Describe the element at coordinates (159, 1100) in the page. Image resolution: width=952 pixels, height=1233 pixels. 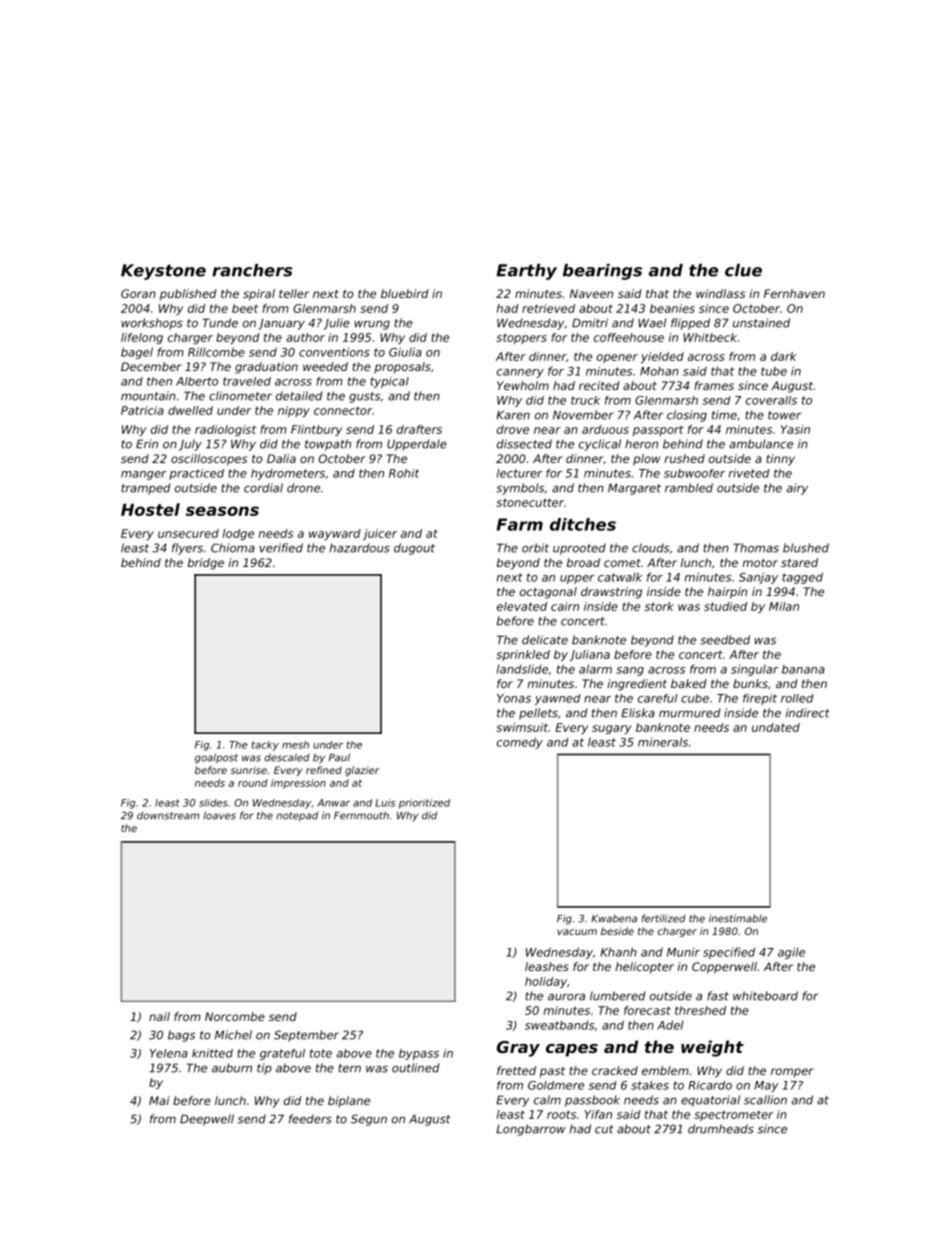
I see `Mai` at that location.
